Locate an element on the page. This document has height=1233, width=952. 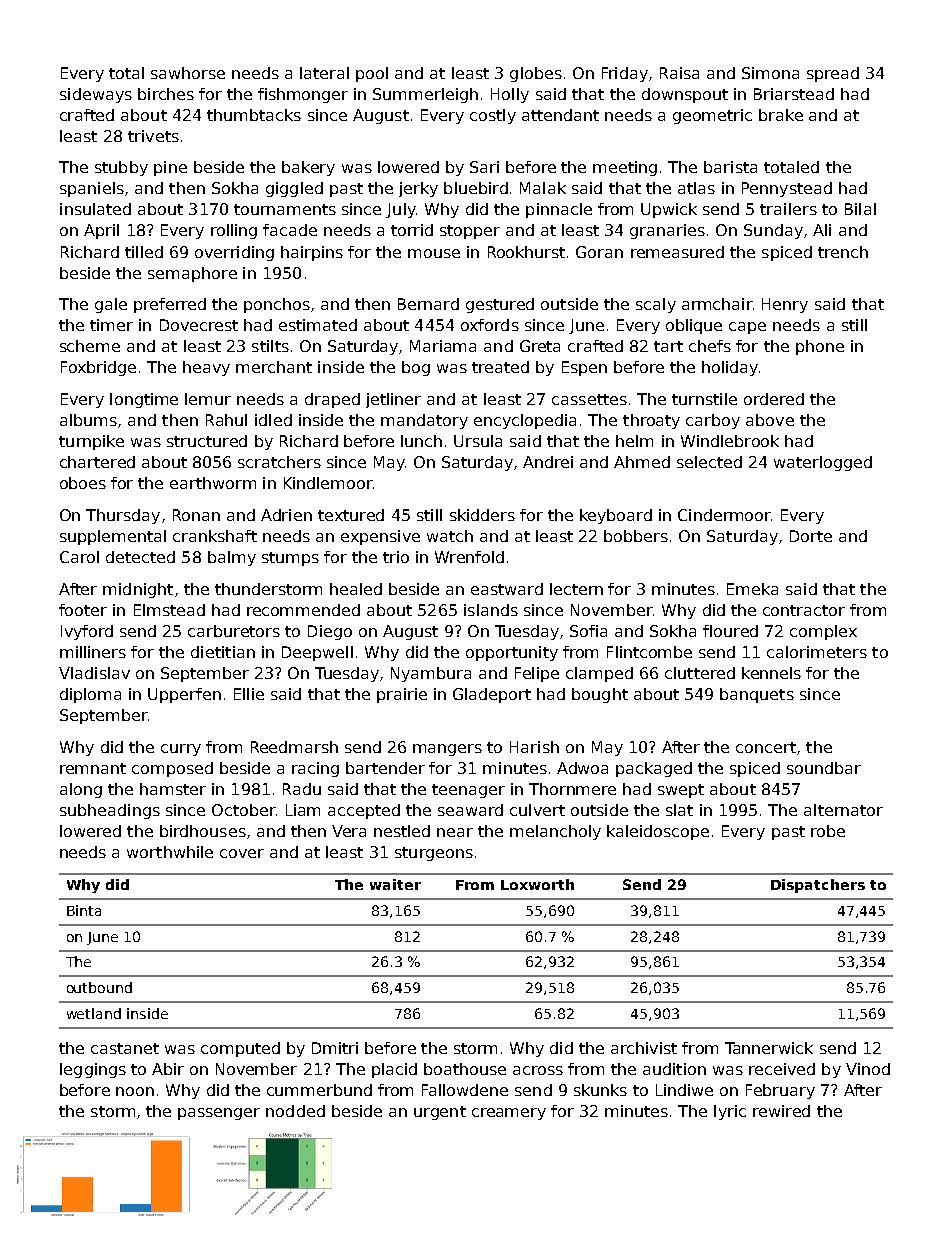
birches is located at coordinates (166, 94).
